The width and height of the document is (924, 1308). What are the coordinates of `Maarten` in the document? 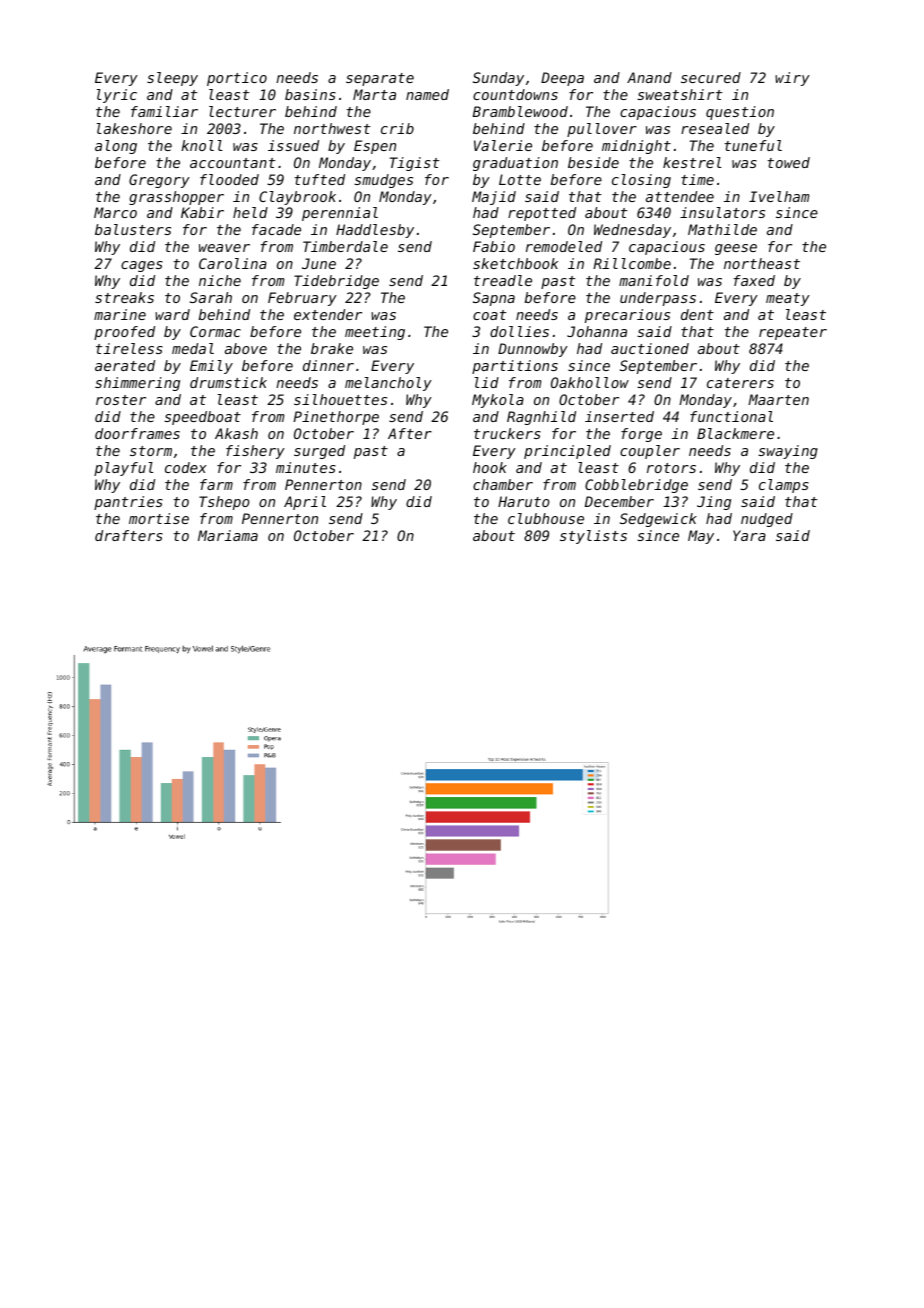 It's located at (778, 399).
